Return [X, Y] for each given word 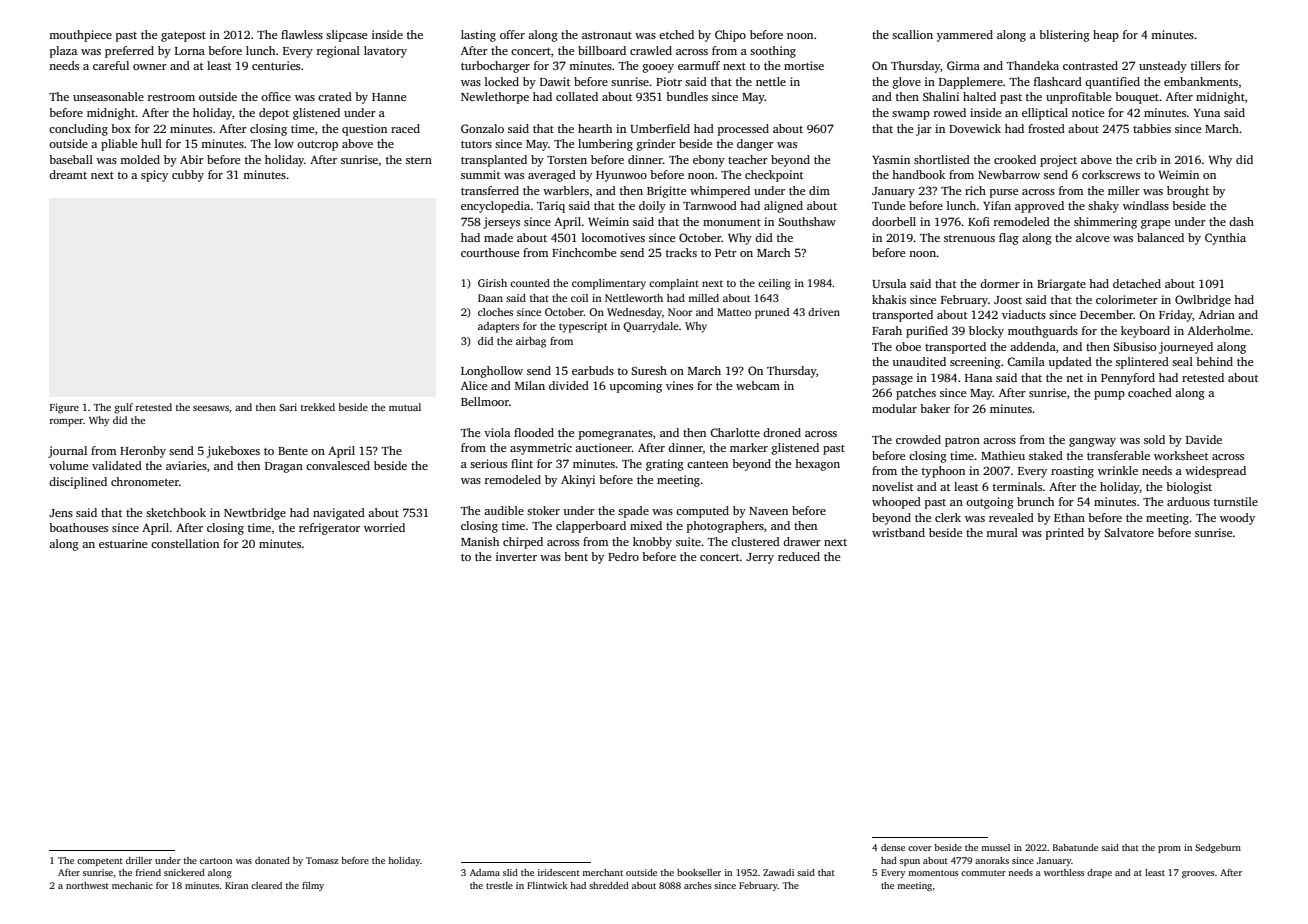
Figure [64, 408]
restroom [171, 97]
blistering [1064, 36]
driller [139, 860]
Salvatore [1129, 532]
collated [577, 96]
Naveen [768, 511]
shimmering [1105, 223]
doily [652, 207]
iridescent [559, 872]
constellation [185, 543]
